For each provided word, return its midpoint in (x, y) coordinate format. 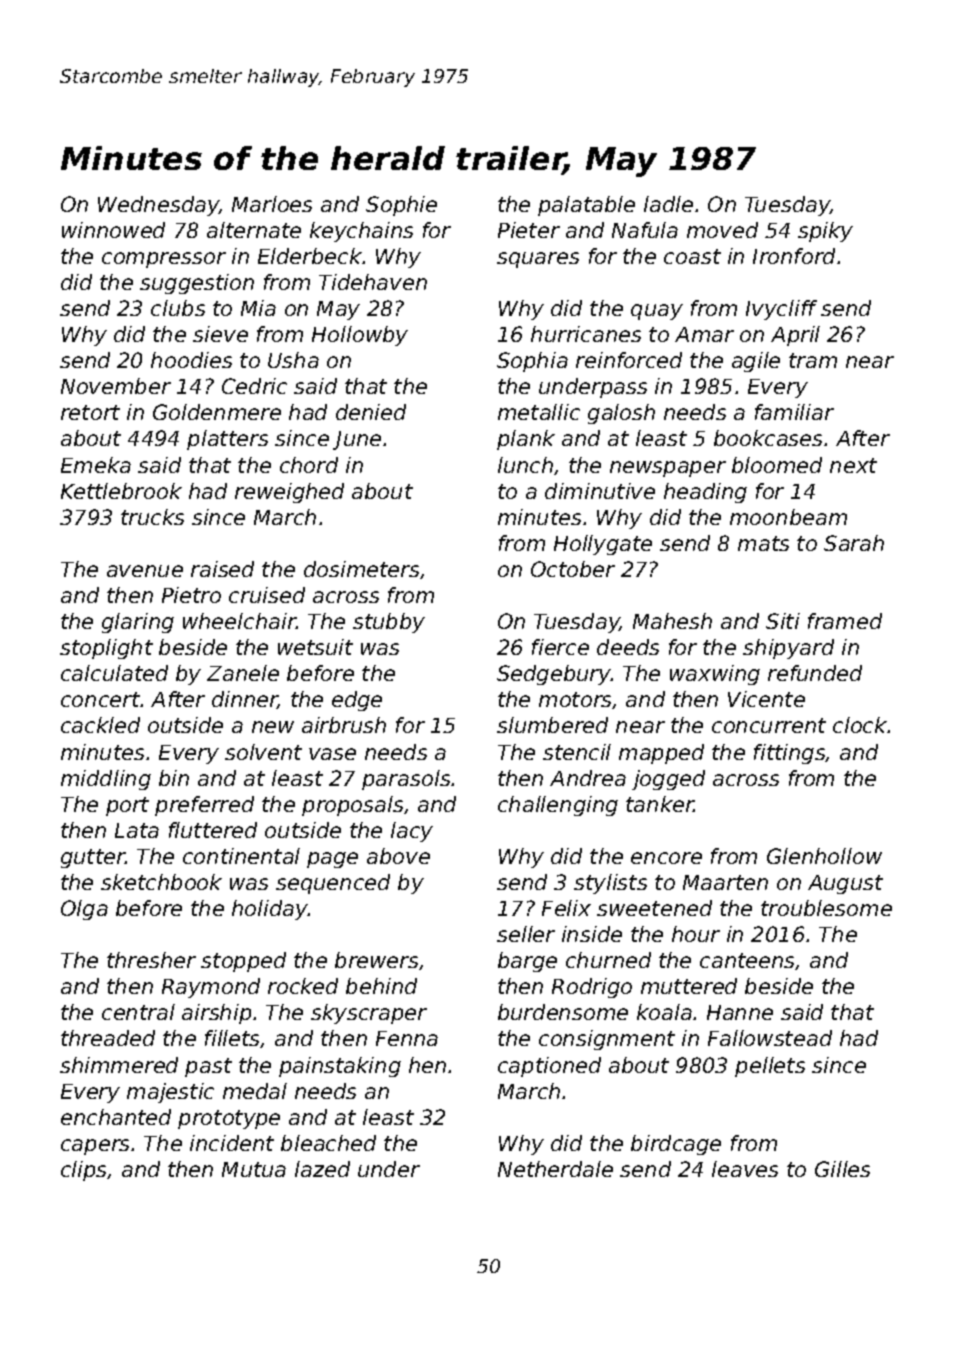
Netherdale (555, 1169)
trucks (152, 517)
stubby (389, 623)
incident (232, 1143)
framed (845, 621)
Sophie (401, 206)
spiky (825, 232)
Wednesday (158, 206)
